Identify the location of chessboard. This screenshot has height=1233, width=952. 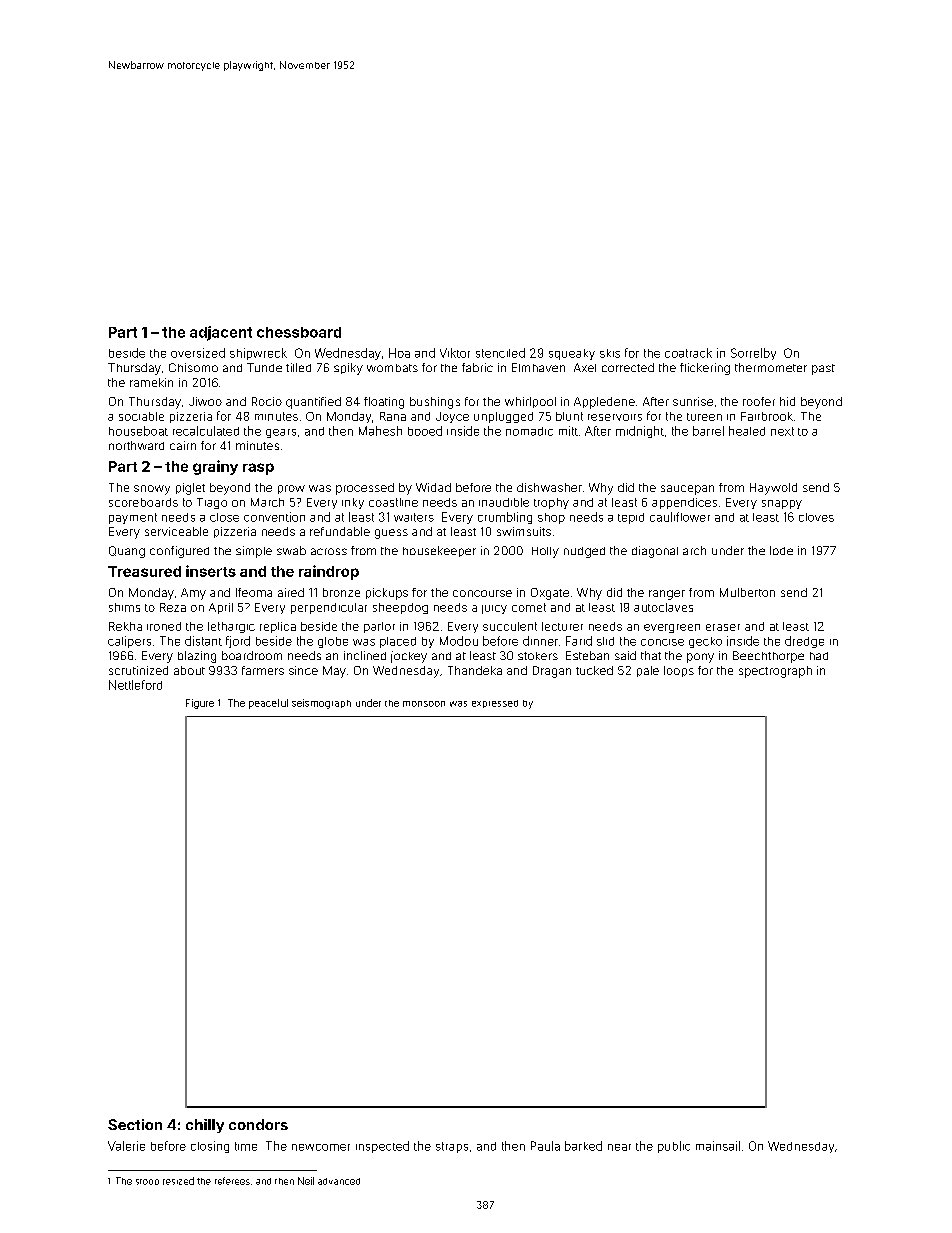
(299, 332).
